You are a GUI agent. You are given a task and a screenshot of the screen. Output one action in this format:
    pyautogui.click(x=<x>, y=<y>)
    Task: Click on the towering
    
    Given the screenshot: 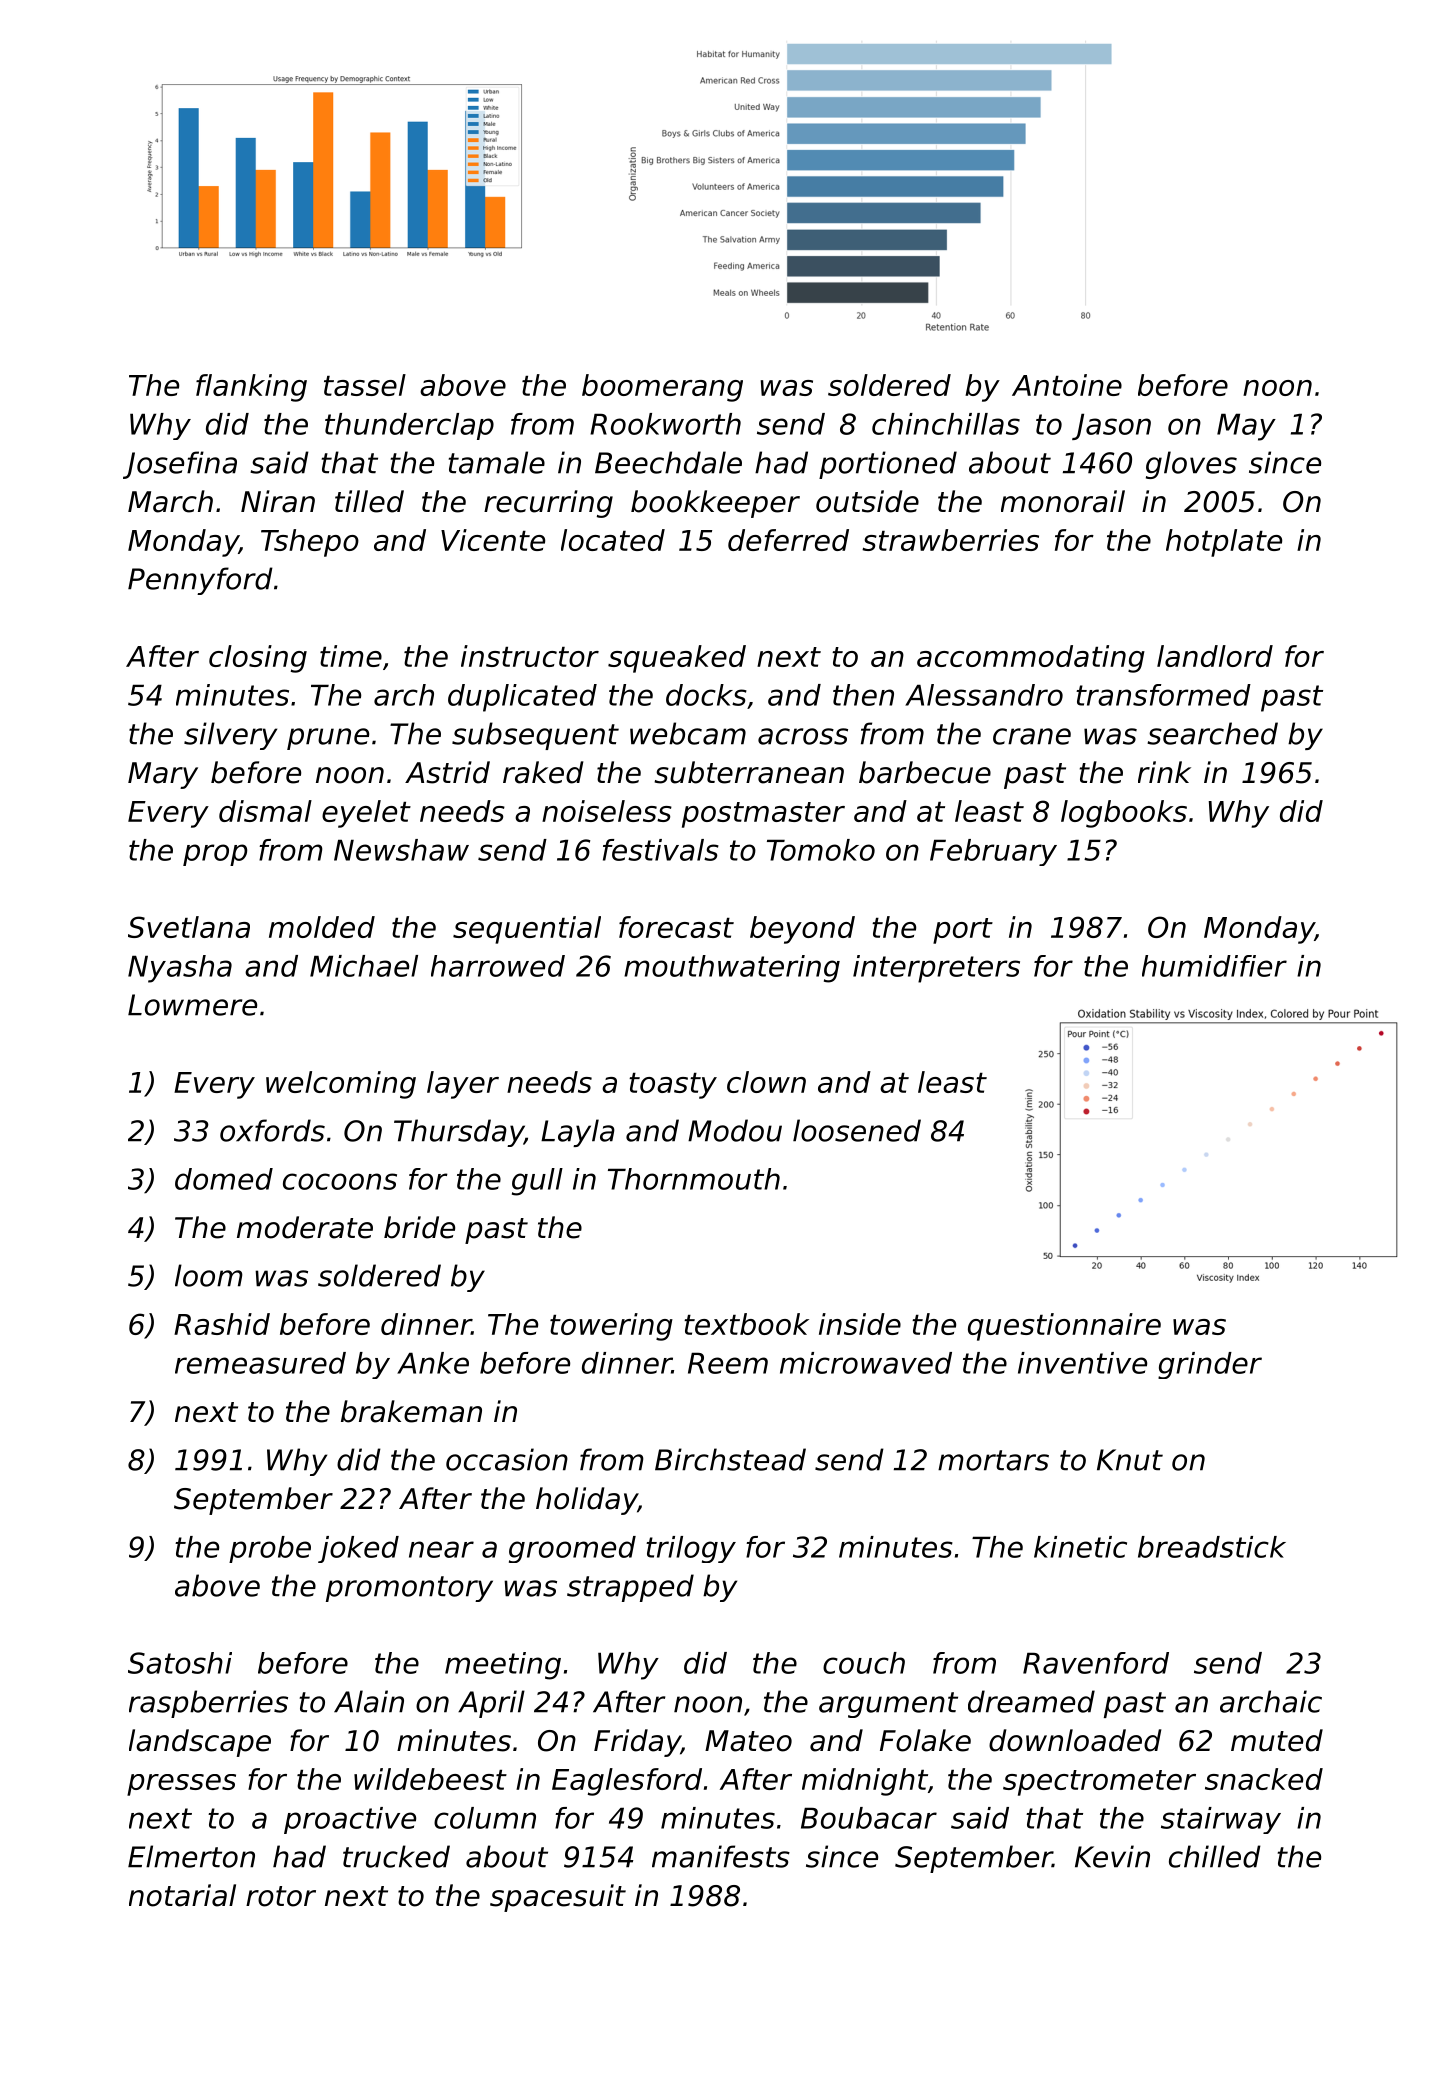 What is the action you would take?
    pyautogui.click(x=611, y=1327)
